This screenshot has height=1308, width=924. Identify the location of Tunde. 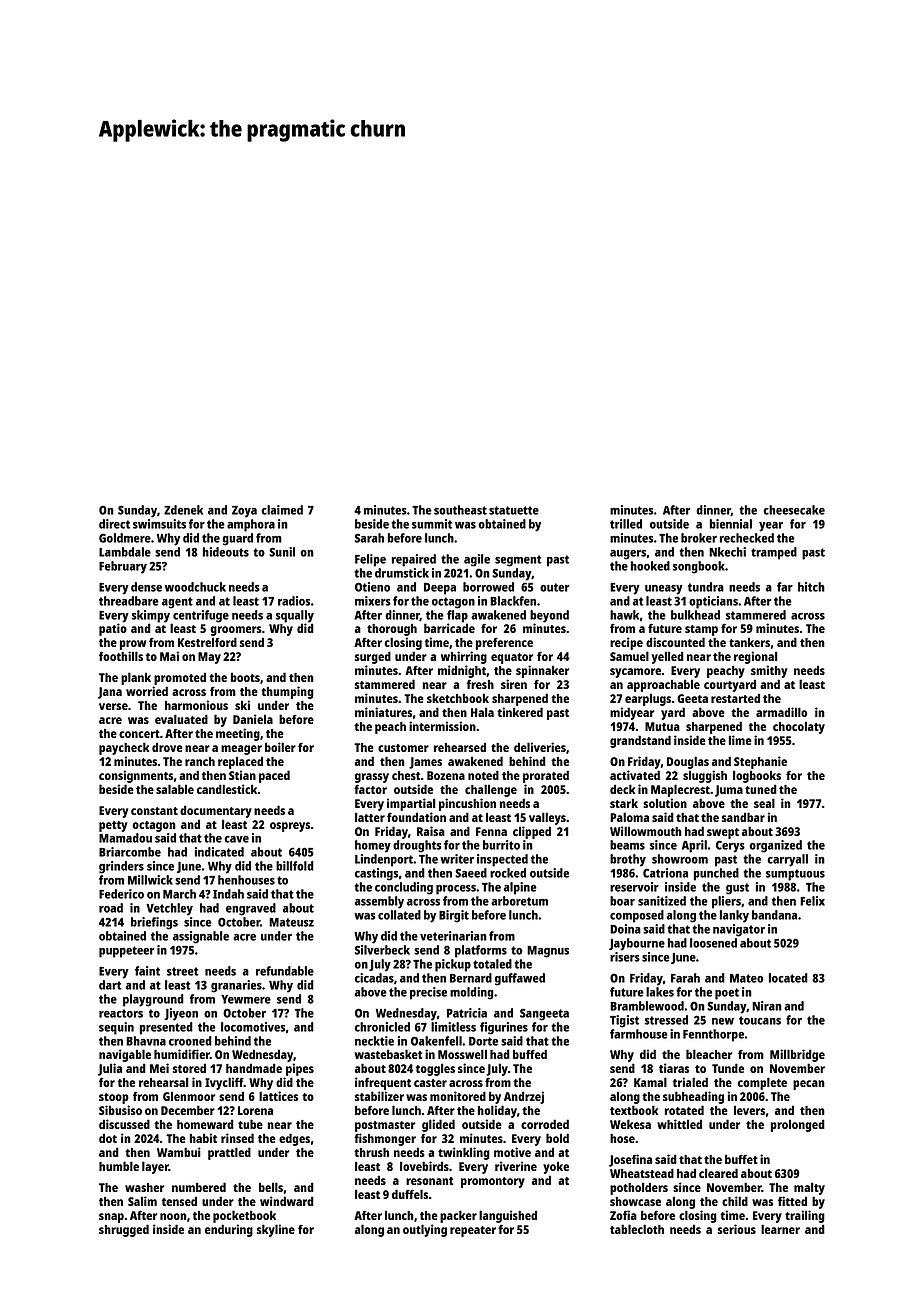
(728, 1068).
